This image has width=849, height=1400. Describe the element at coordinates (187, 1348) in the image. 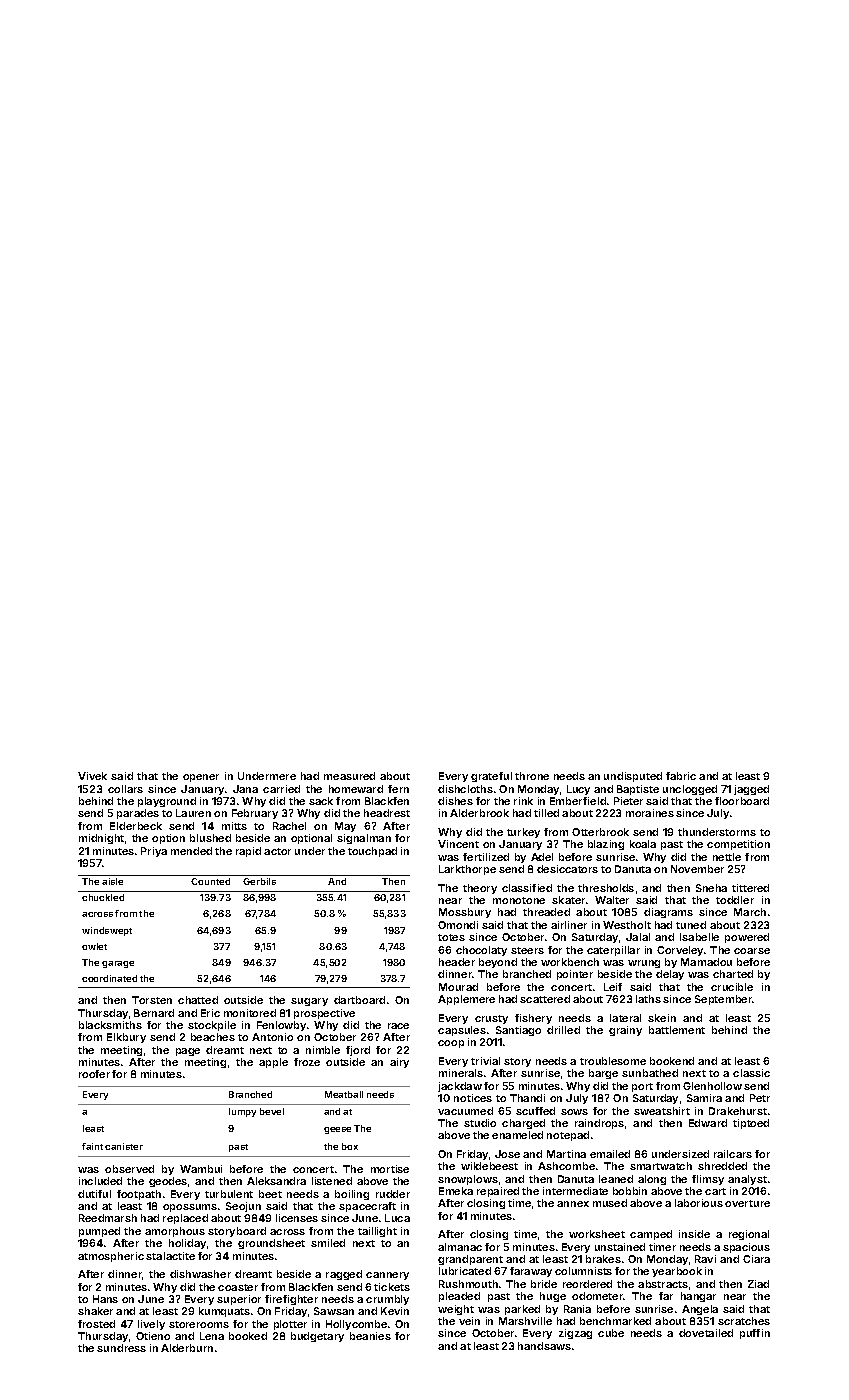

I see `Alderburn` at that location.
